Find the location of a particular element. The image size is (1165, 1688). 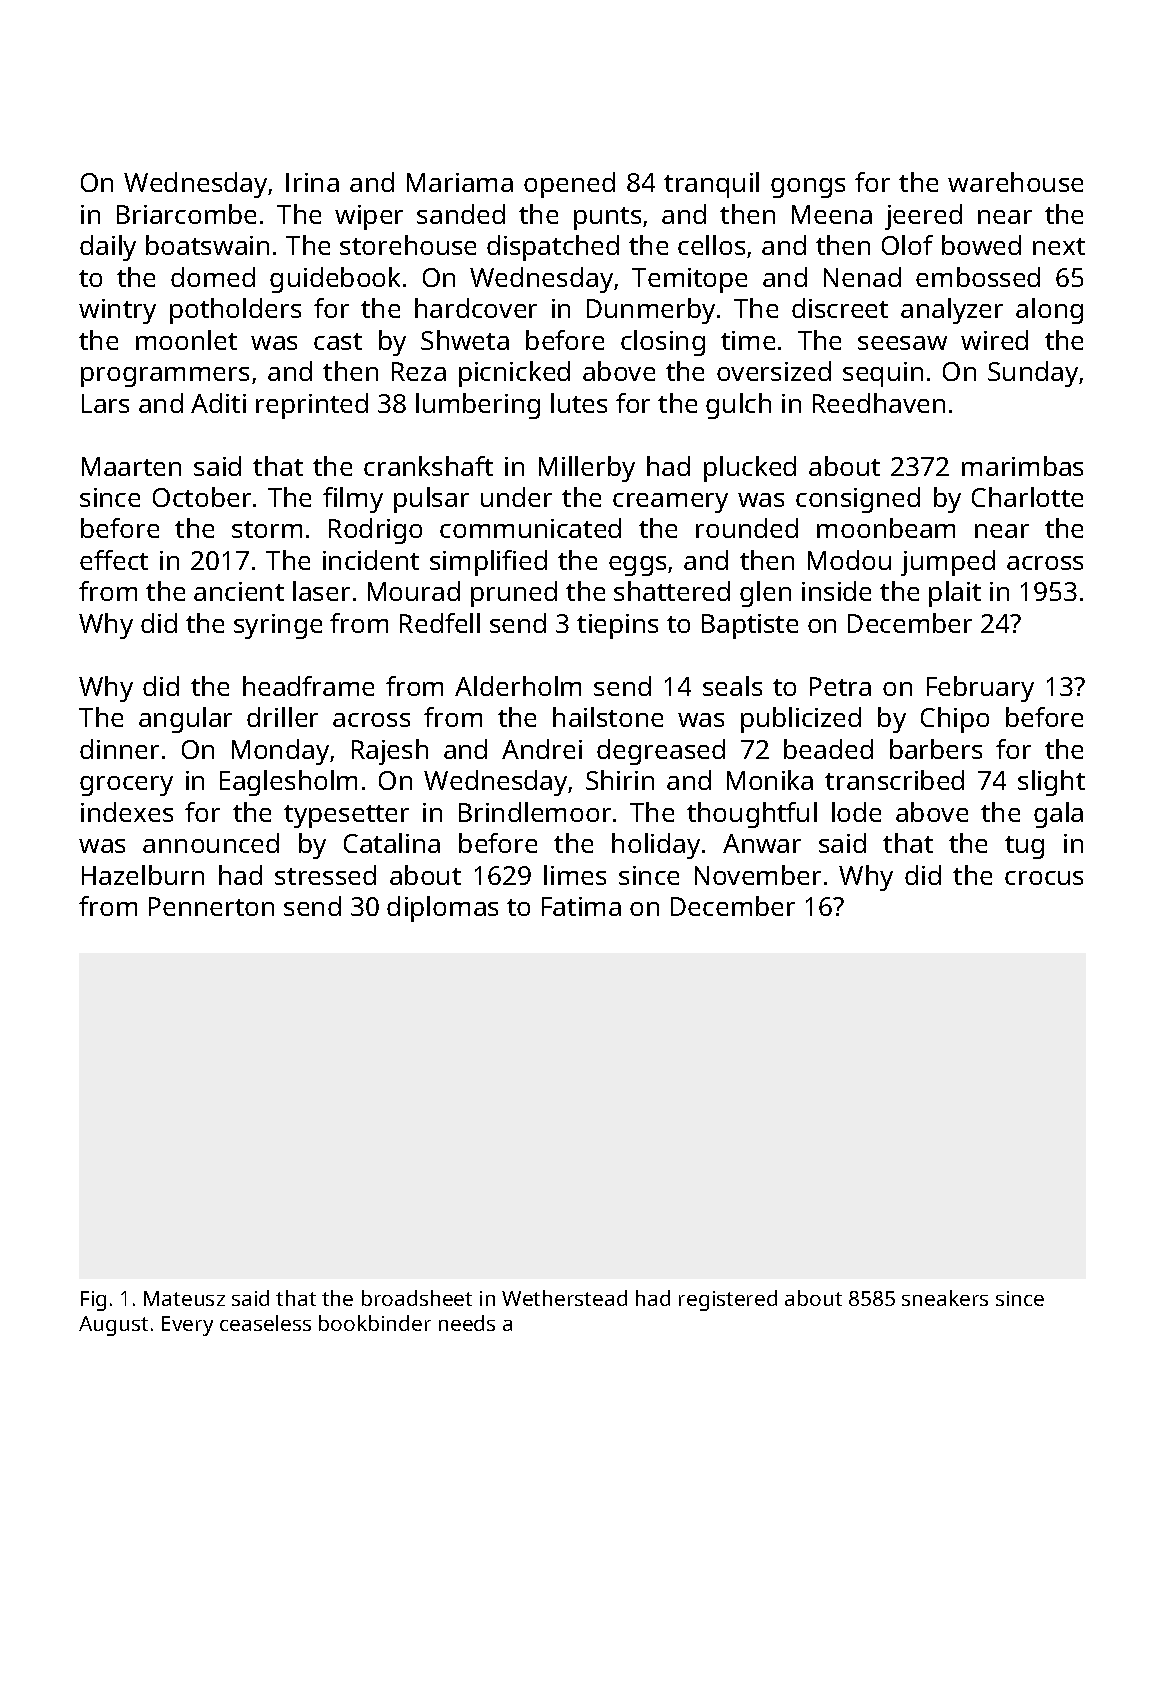

ceaseless is located at coordinates (265, 1323).
